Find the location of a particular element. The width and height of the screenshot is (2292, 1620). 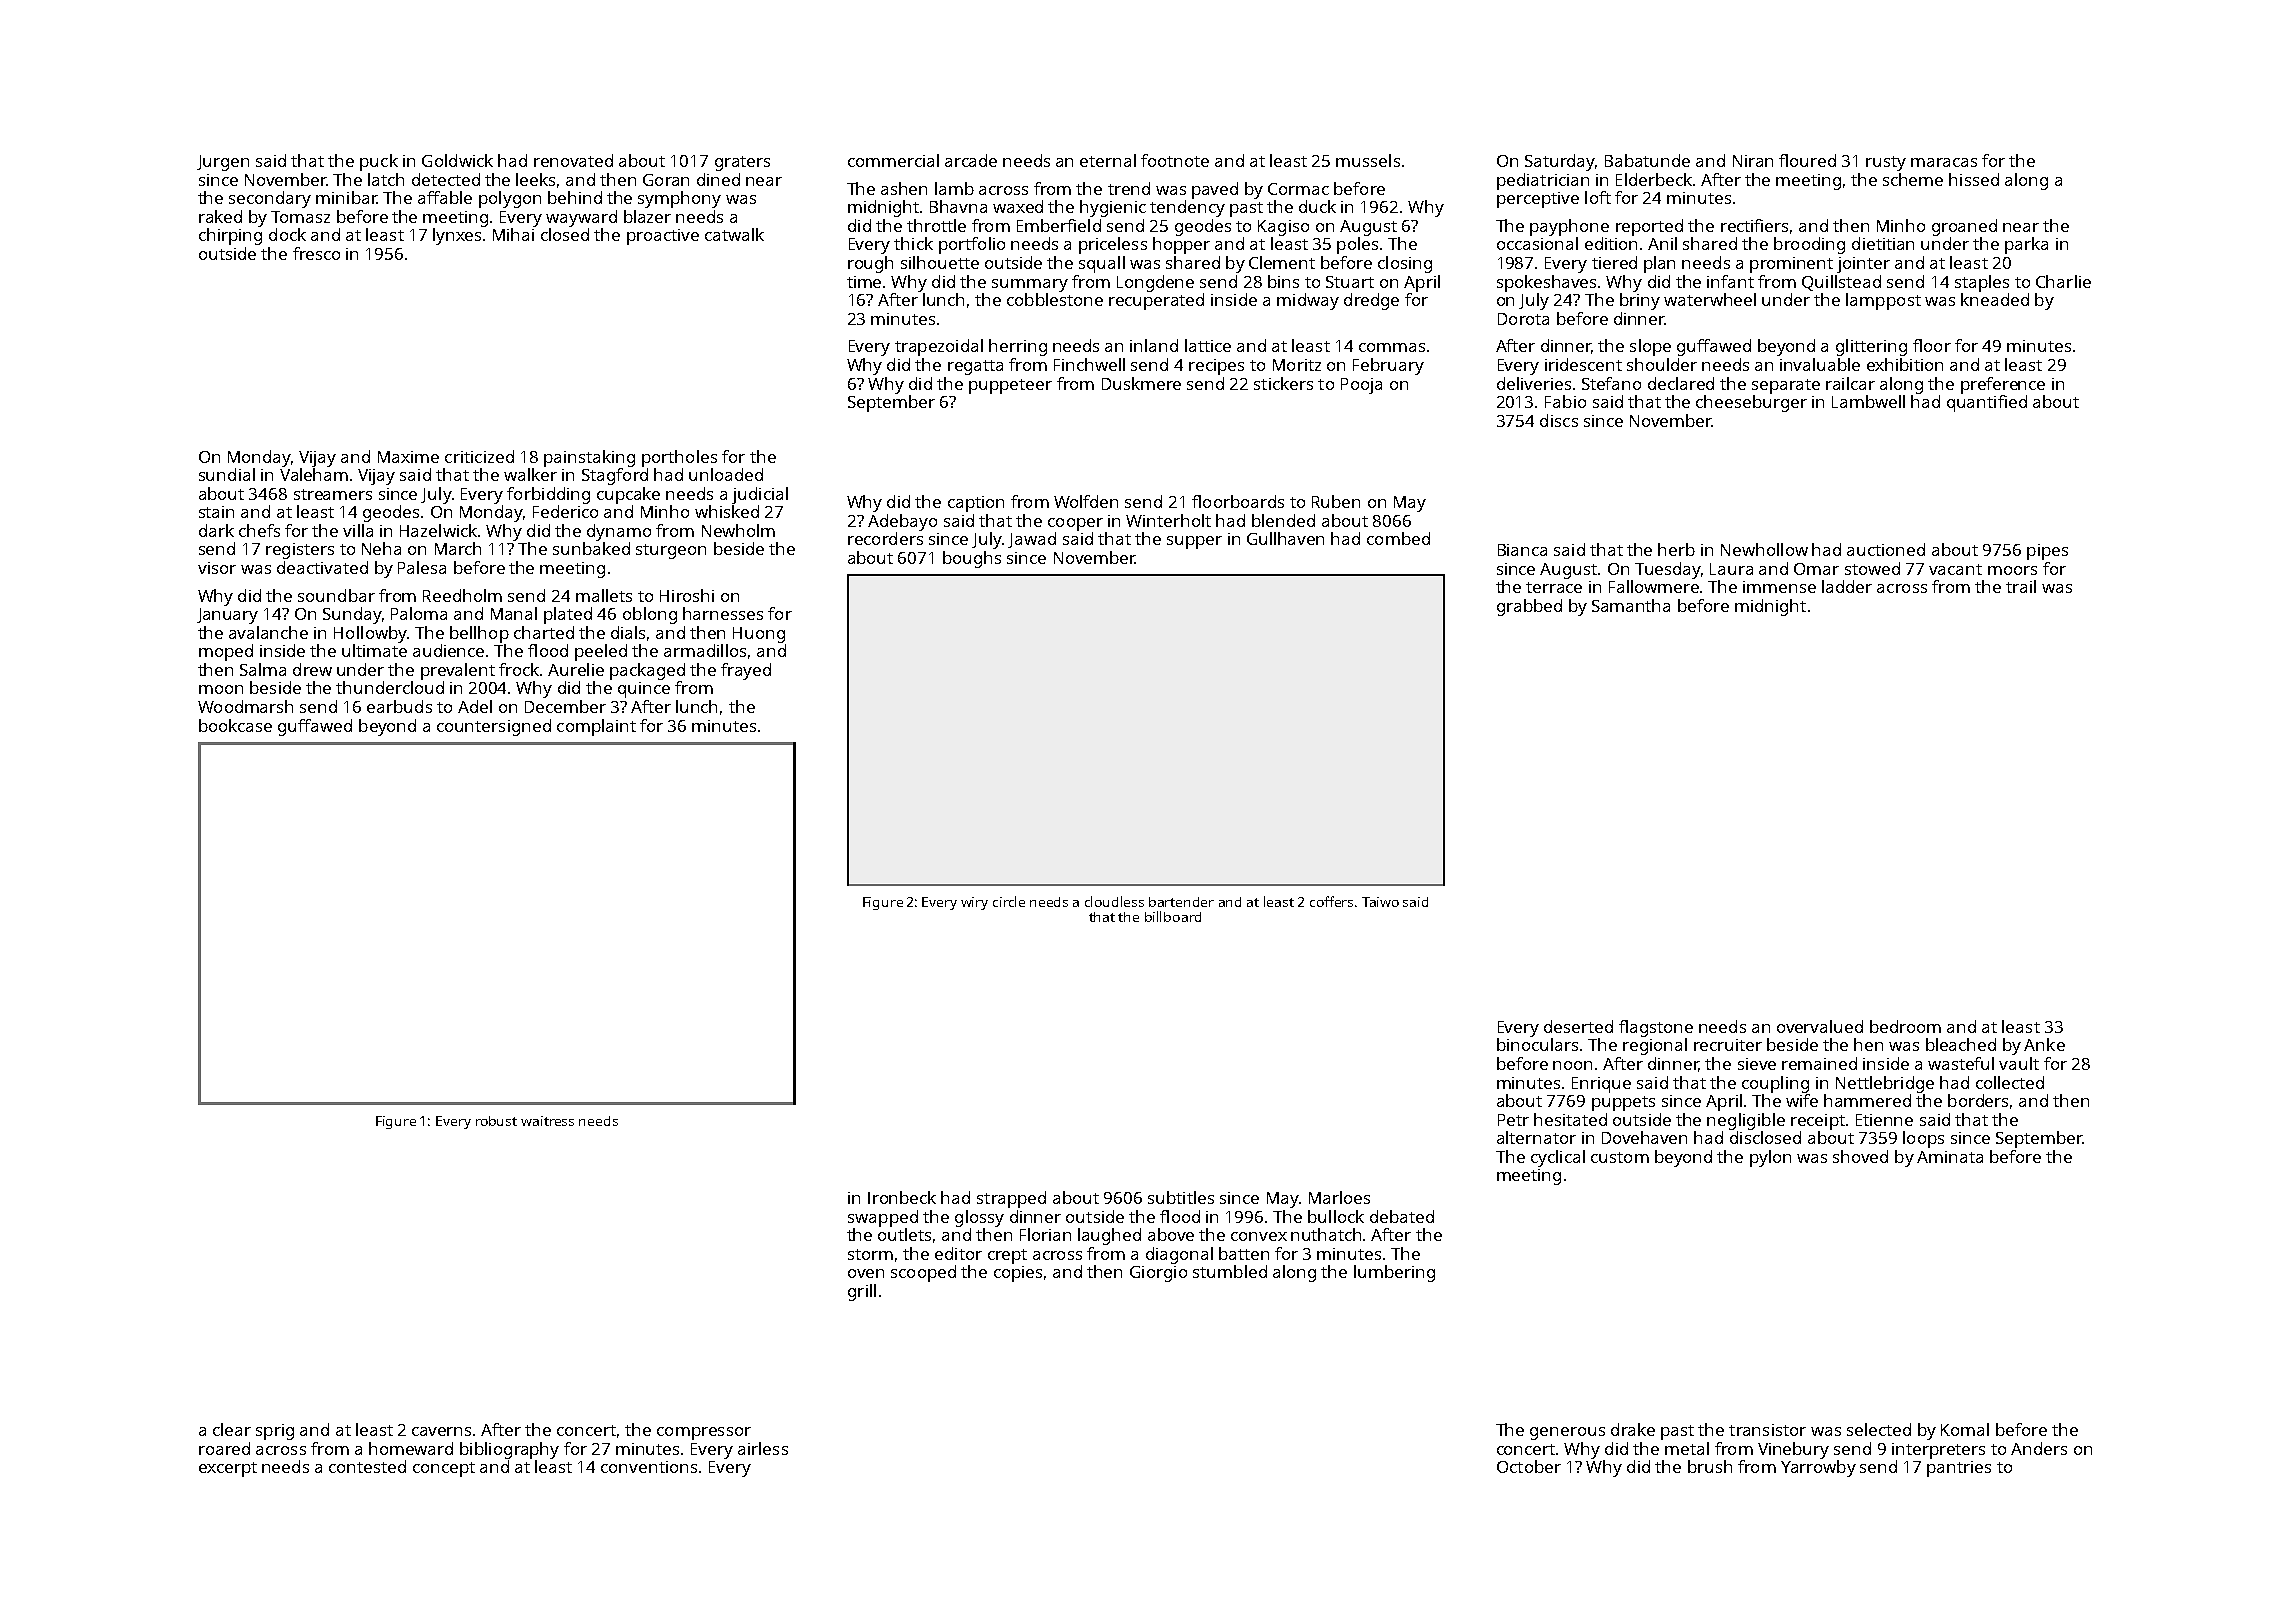

peeled is located at coordinates (601, 652).
